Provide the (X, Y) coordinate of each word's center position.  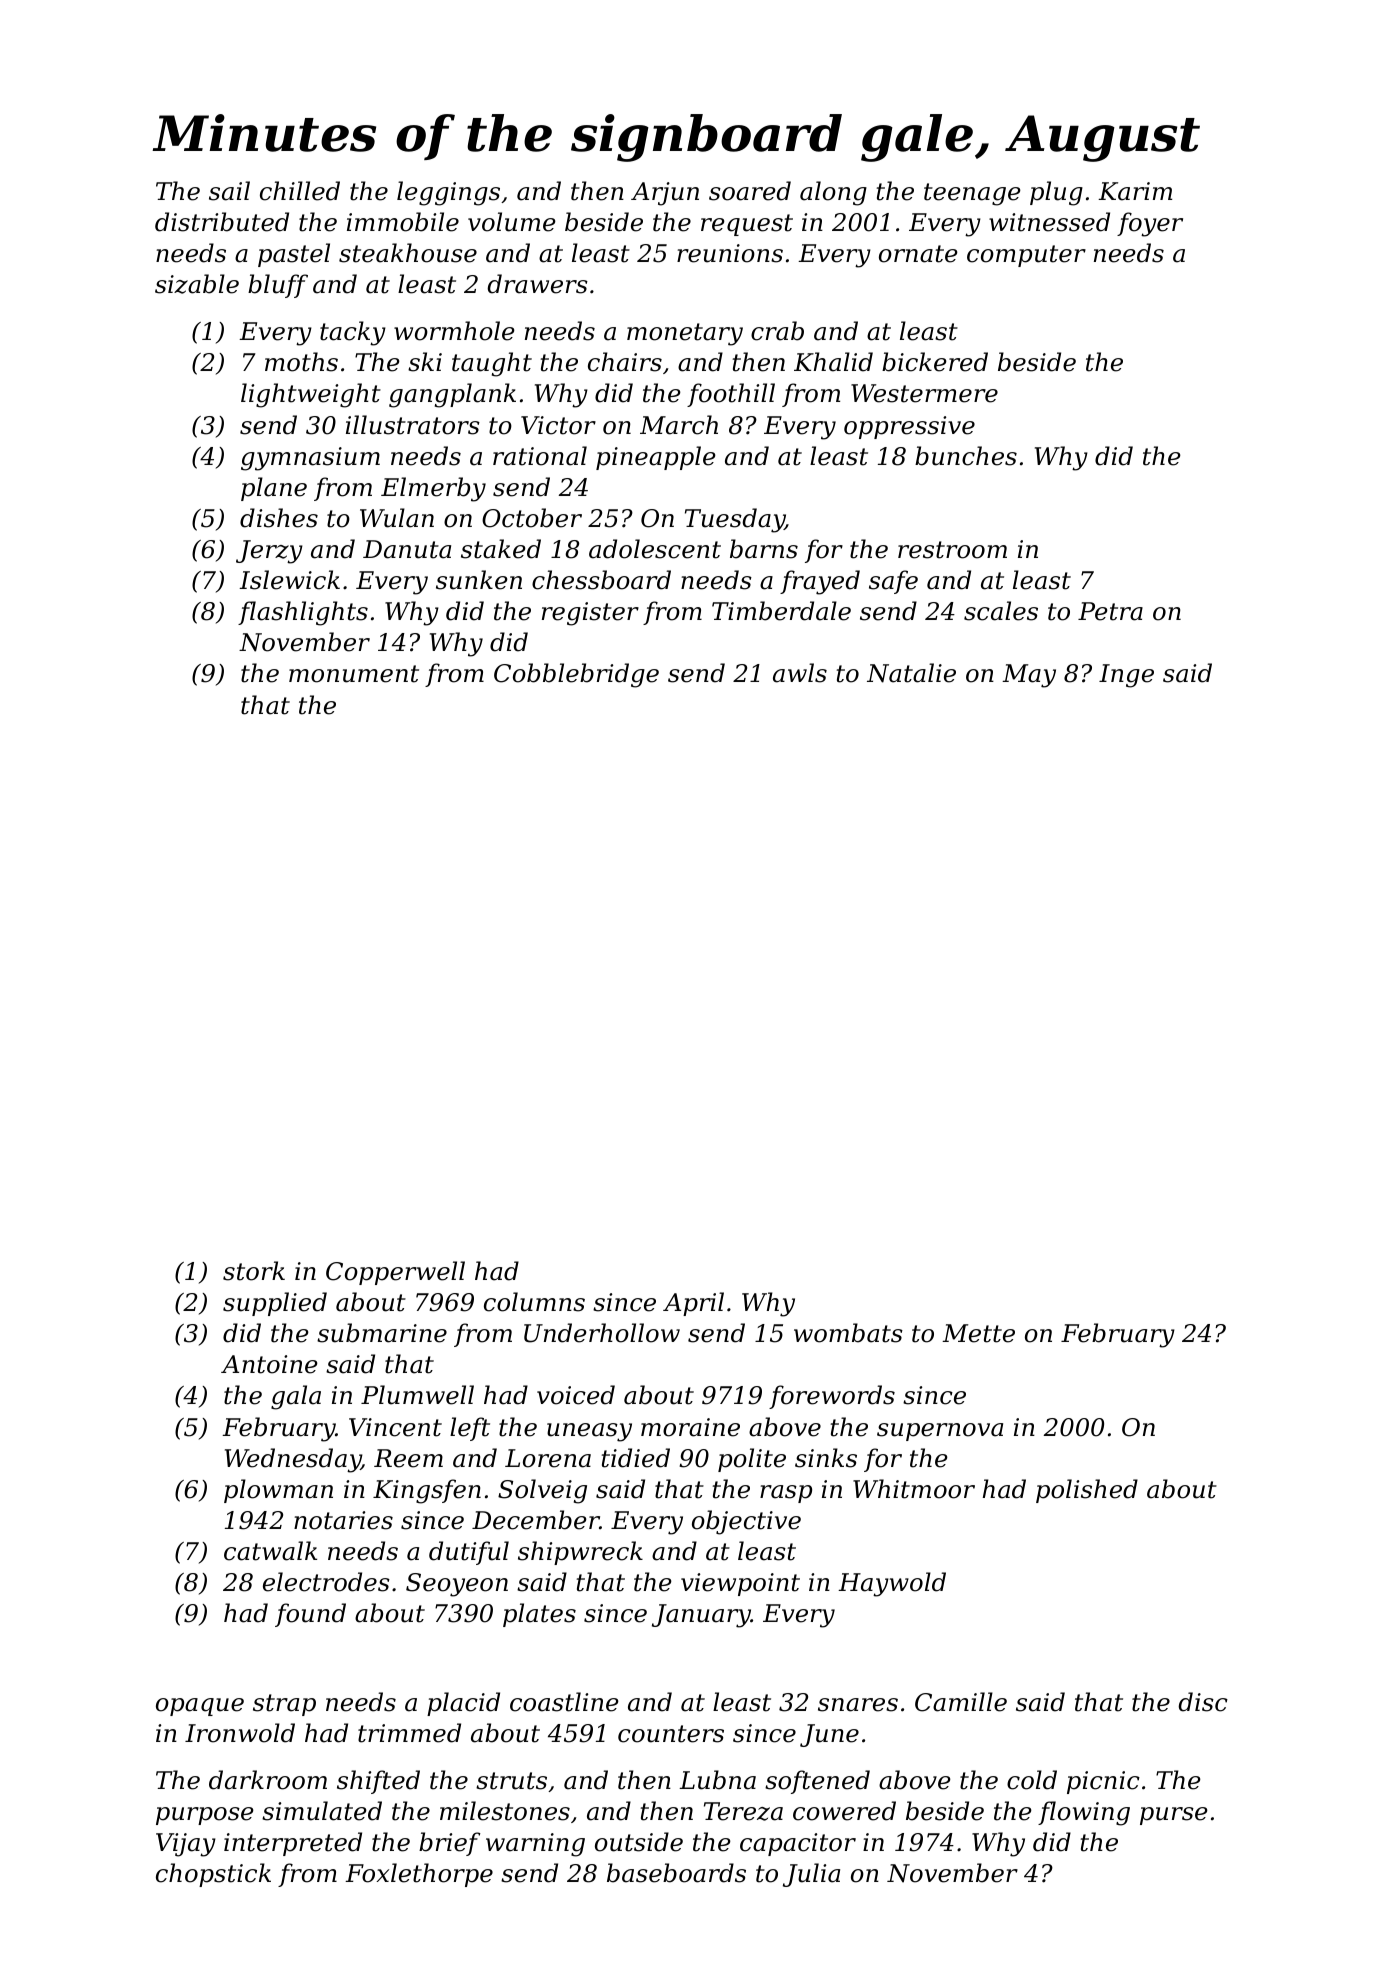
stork (254, 1271)
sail (229, 191)
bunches (966, 456)
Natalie (911, 673)
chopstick (213, 1875)
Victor (558, 425)
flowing (1084, 1813)
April (693, 1304)
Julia (811, 1875)
